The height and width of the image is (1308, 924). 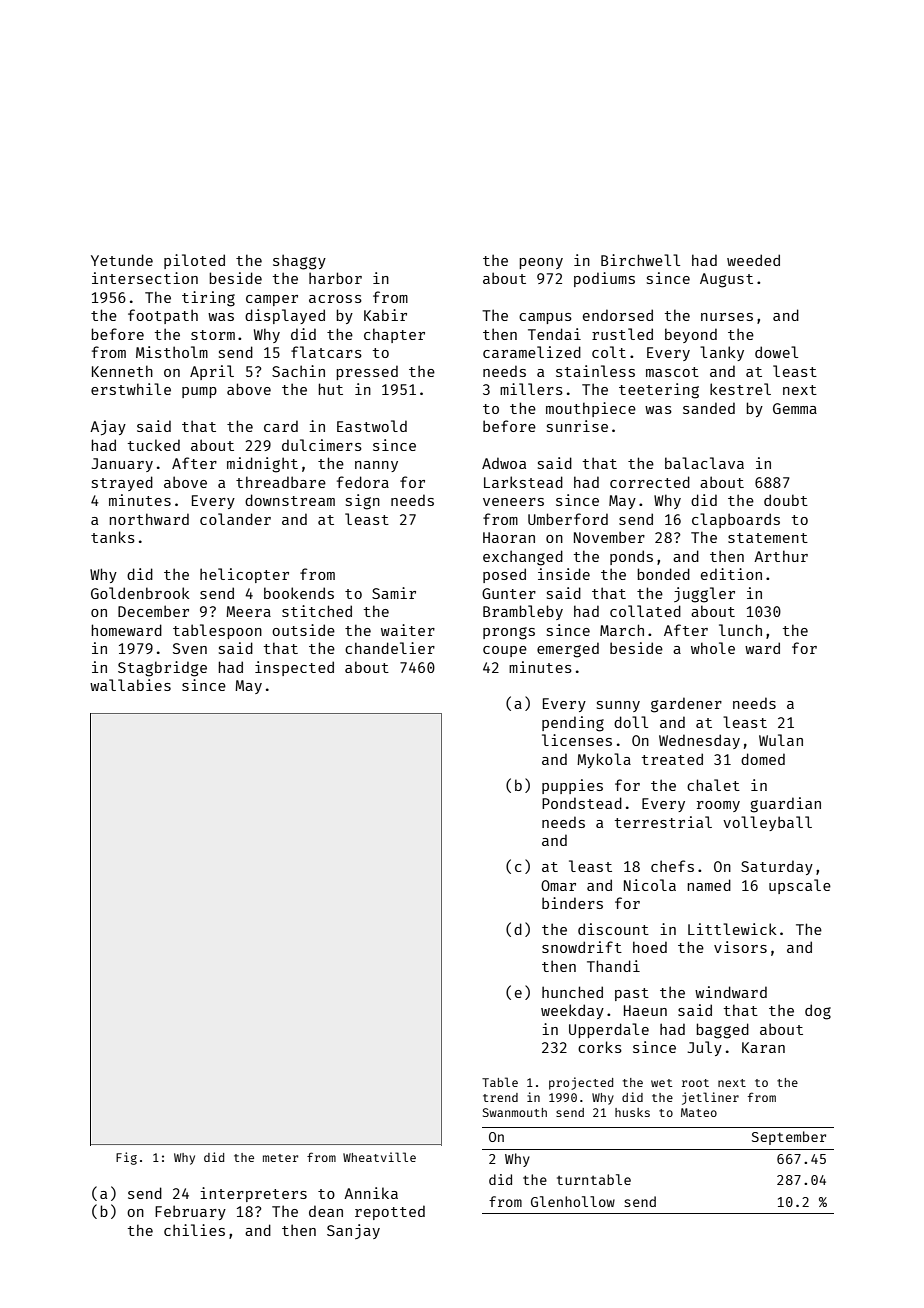 I want to click on meter, so click(x=280, y=1158).
